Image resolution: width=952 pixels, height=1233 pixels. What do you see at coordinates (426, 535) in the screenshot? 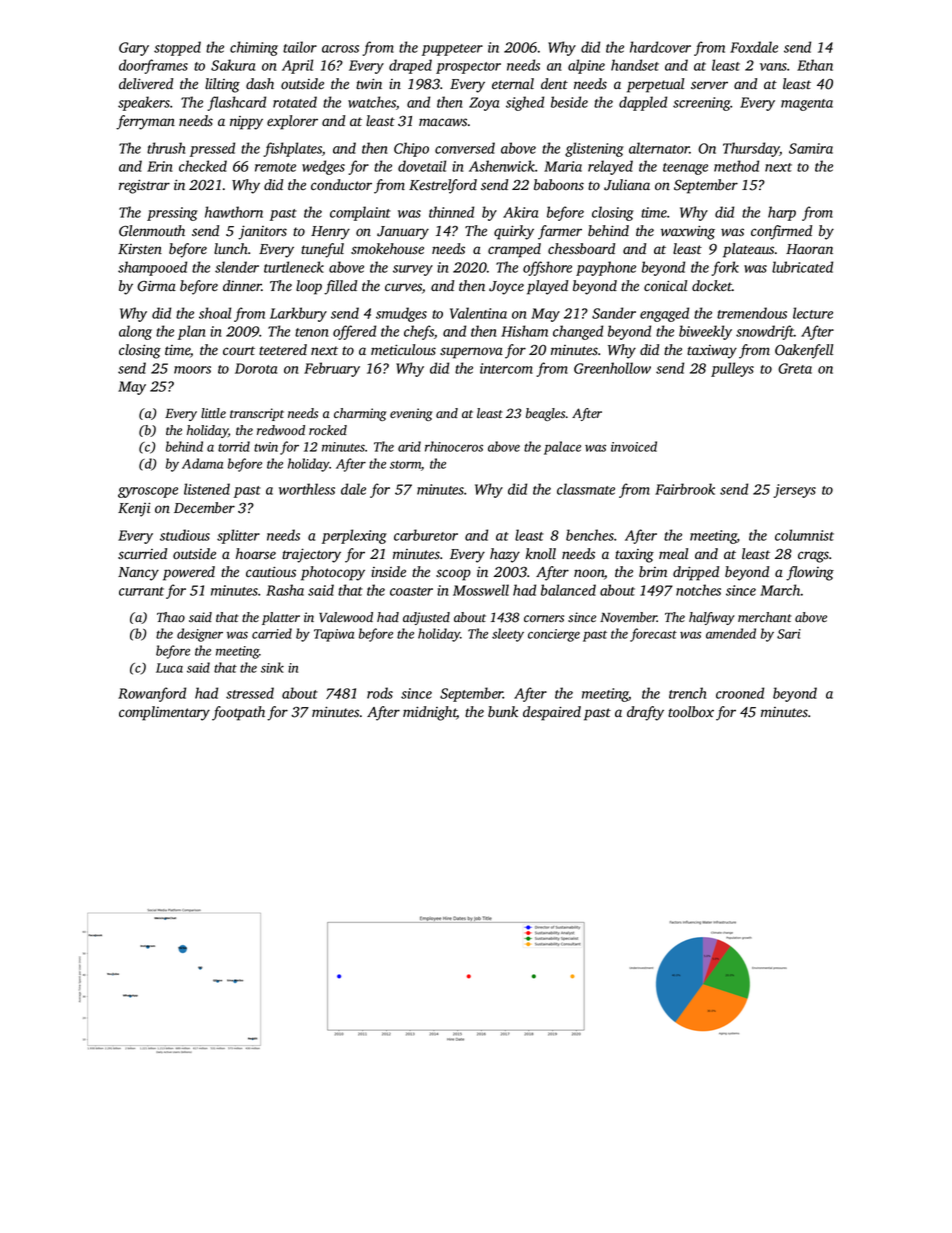
I see `carburetor` at bounding box center [426, 535].
